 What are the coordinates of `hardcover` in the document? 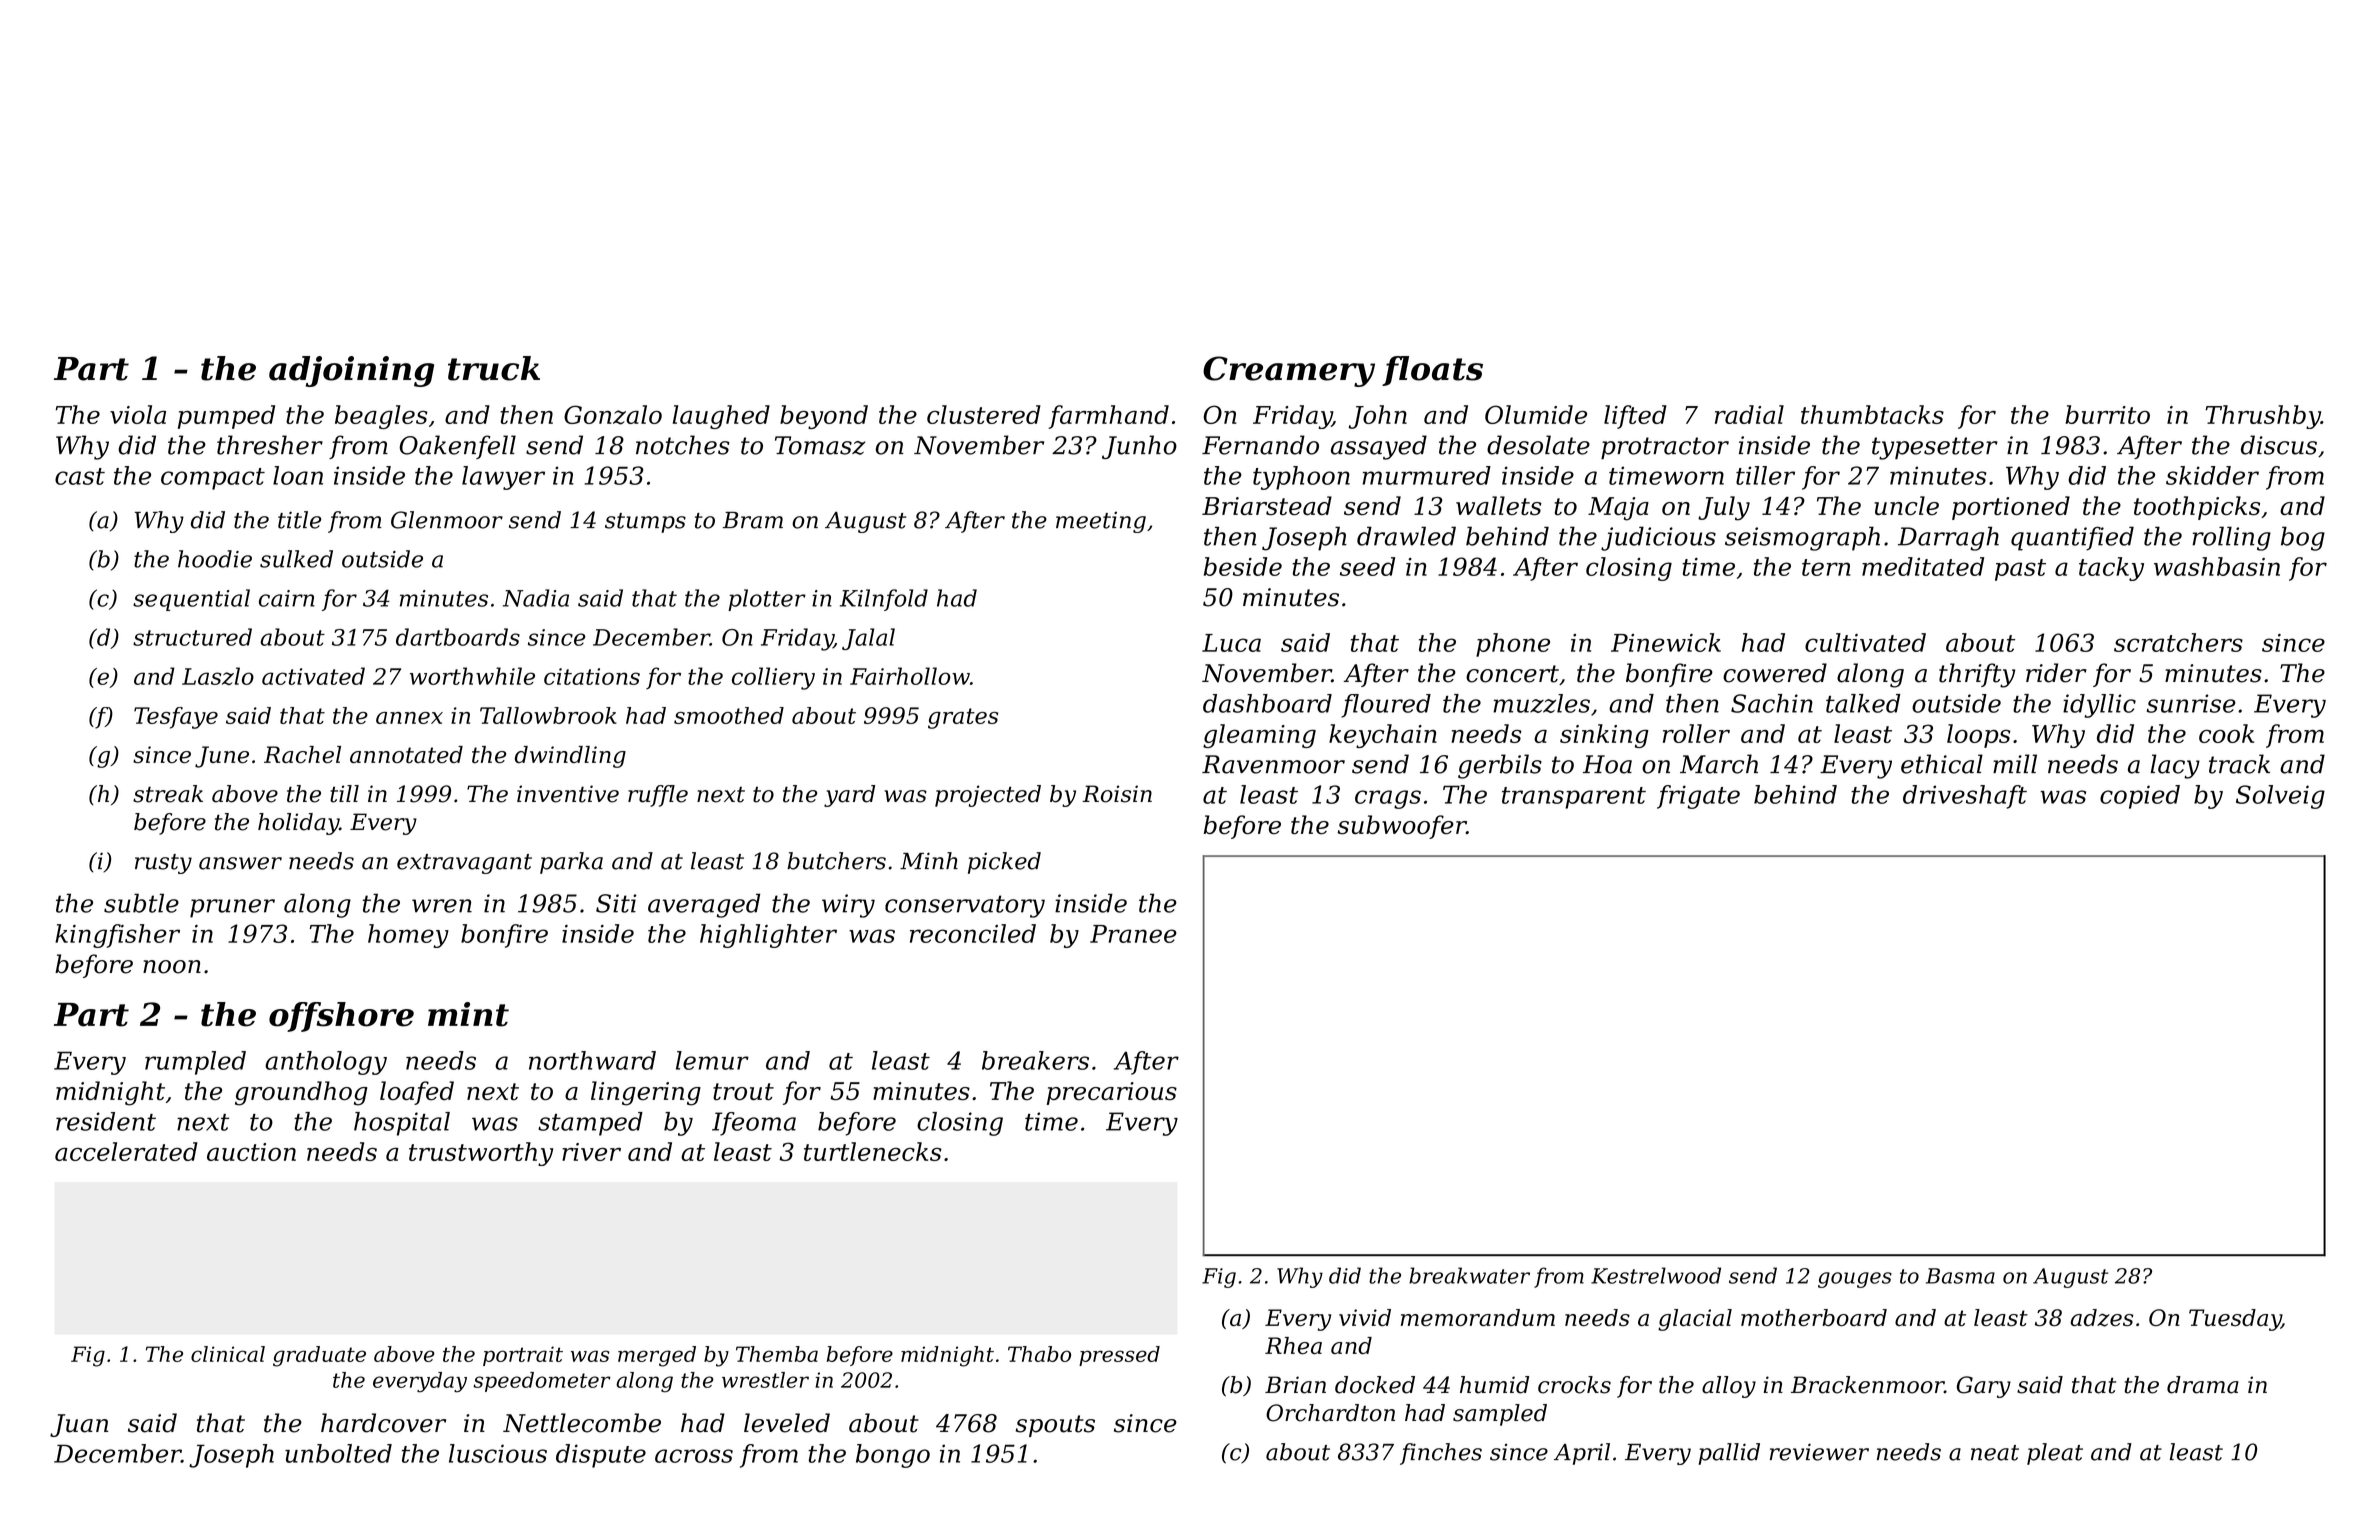 It's located at (383, 1423).
